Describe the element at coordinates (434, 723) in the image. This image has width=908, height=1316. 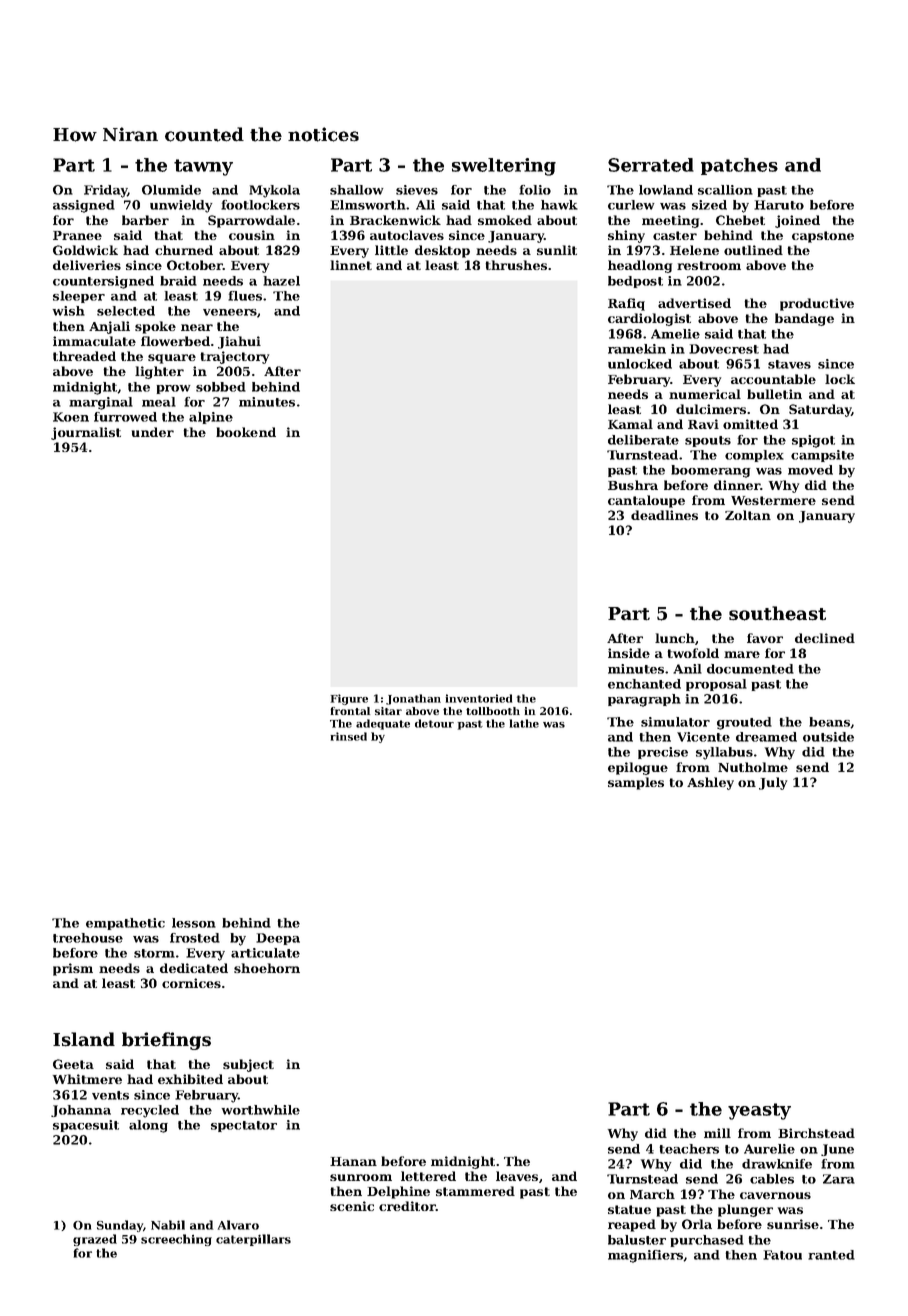
I see `detour` at that location.
